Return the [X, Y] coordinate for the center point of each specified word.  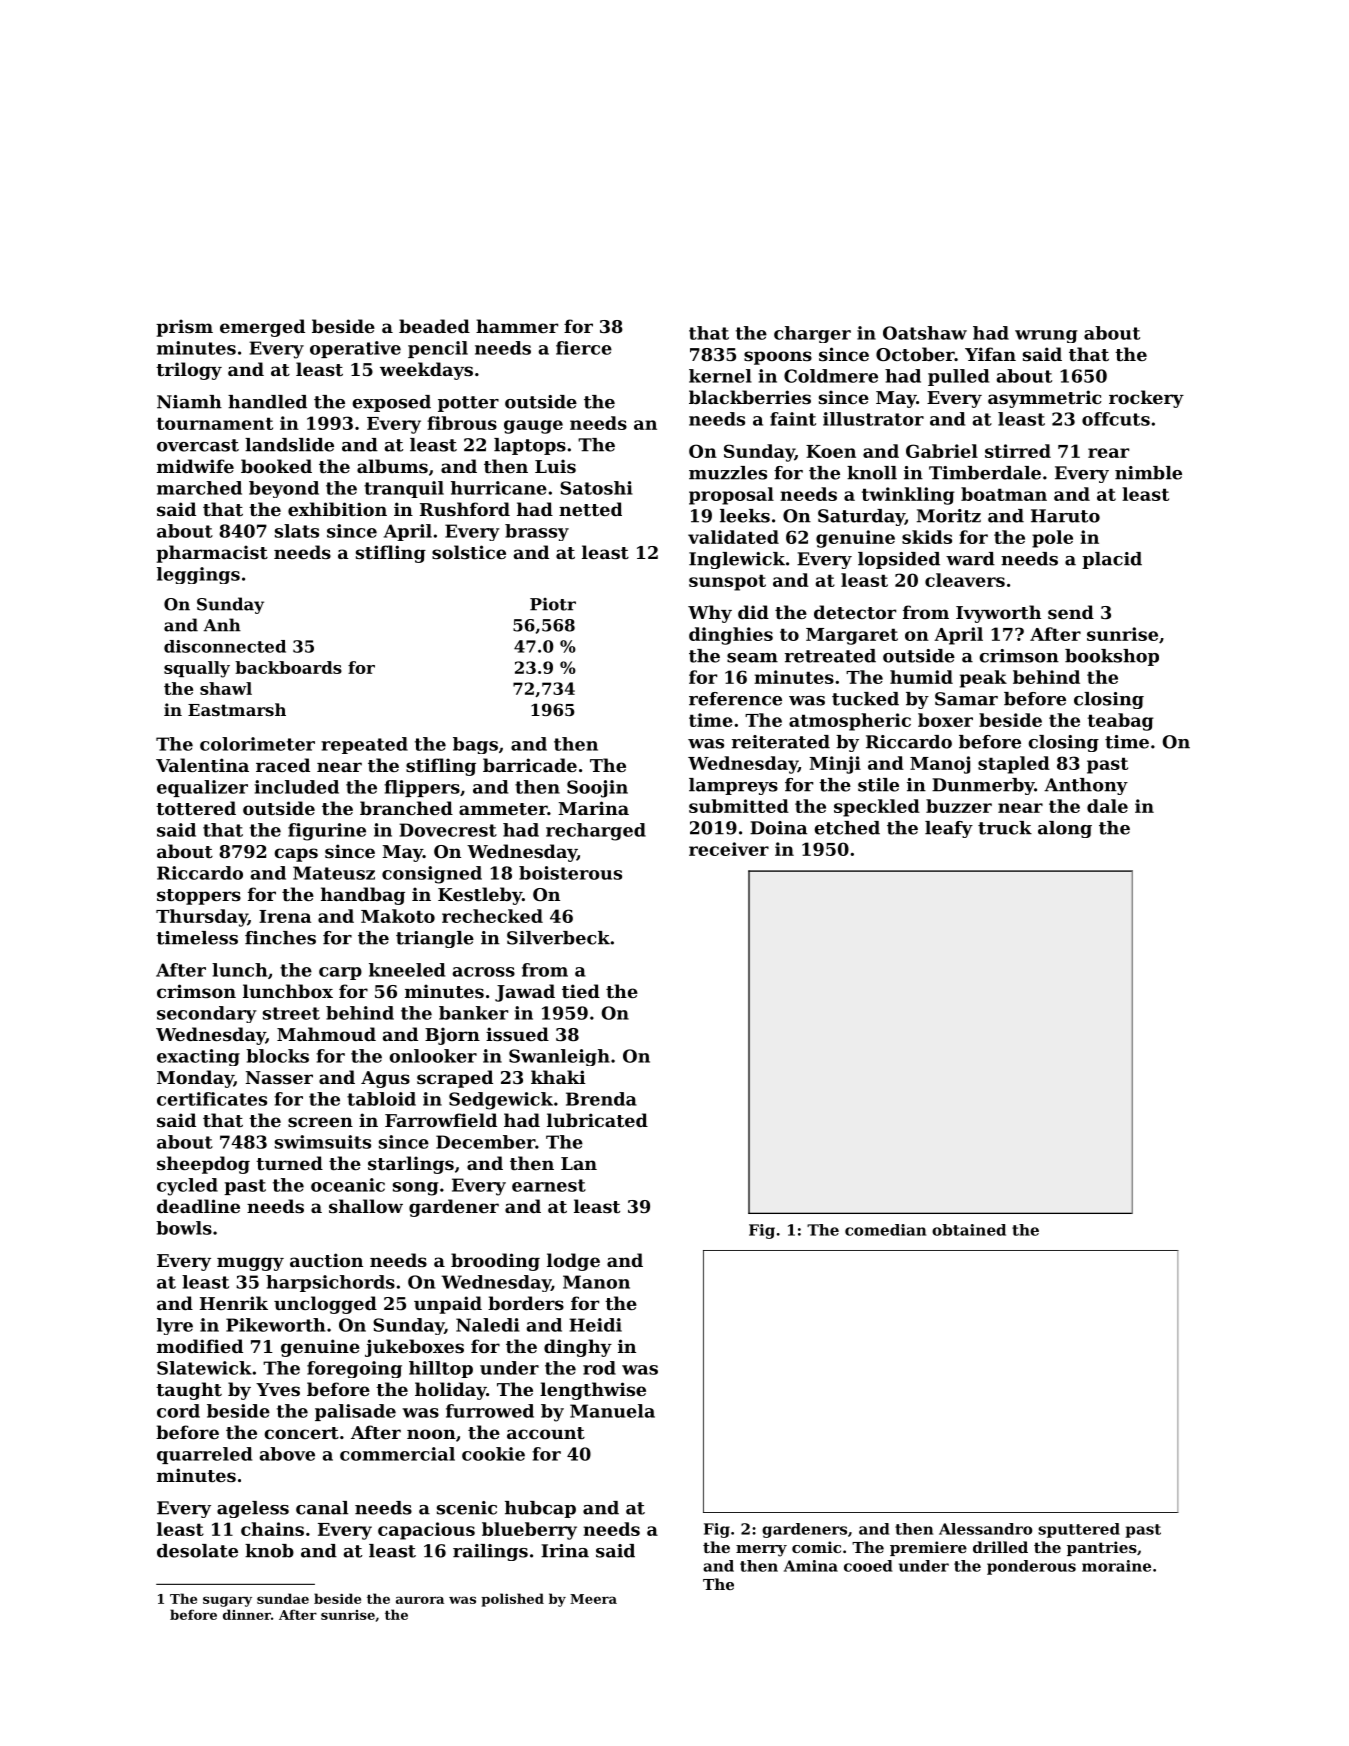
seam [752, 658]
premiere [928, 1548]
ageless [253, 1509]
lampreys [733, 786]
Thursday [202, 918]
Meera [593, 1599]
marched [199, 488]
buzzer [959, 806]
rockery [1146, 399]
